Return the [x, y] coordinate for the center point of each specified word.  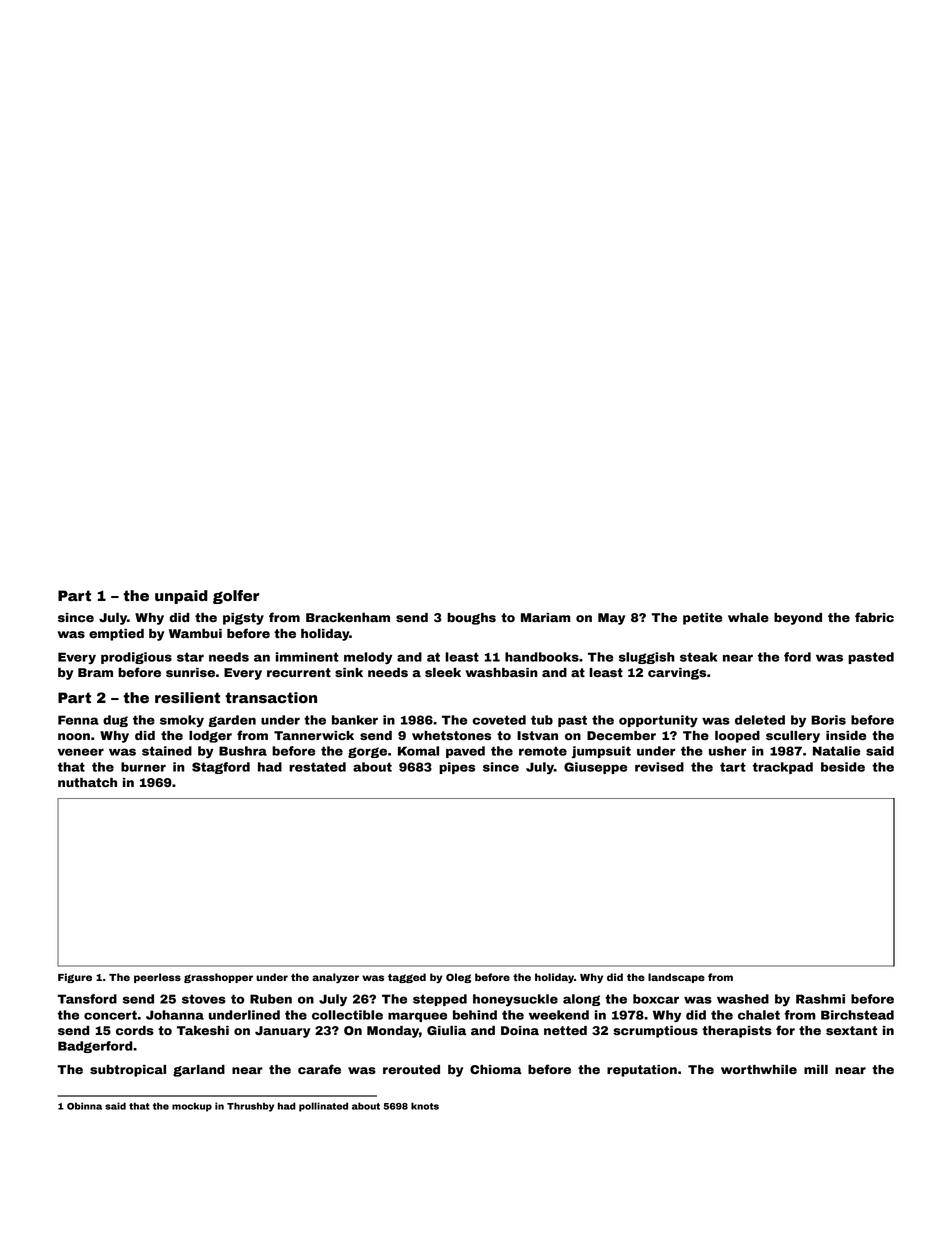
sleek [443, 672]
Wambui [195, 633]
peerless [157, 978]
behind [475, 1015]
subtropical [128, 1071]
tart [733, 767]
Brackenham [348, 617]
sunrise [190, 672]
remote [543, 751]
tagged [407, 978]
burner [143, 767]
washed [743, 999]
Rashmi [820, 999]
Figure [75, 978]
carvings [677, 674]
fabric [874, 617]
